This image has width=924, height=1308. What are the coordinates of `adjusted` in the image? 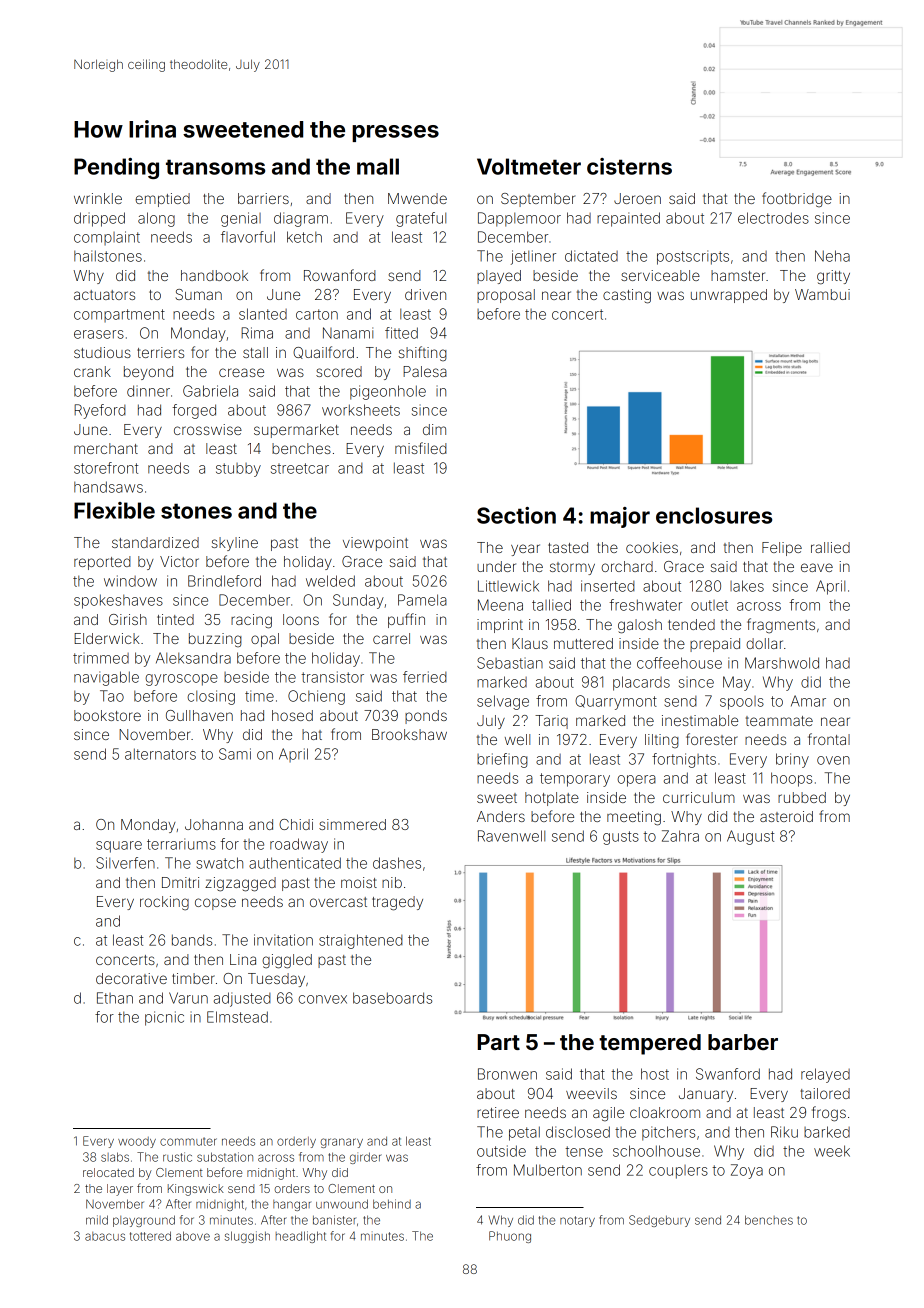 It's located at (242, 999).
